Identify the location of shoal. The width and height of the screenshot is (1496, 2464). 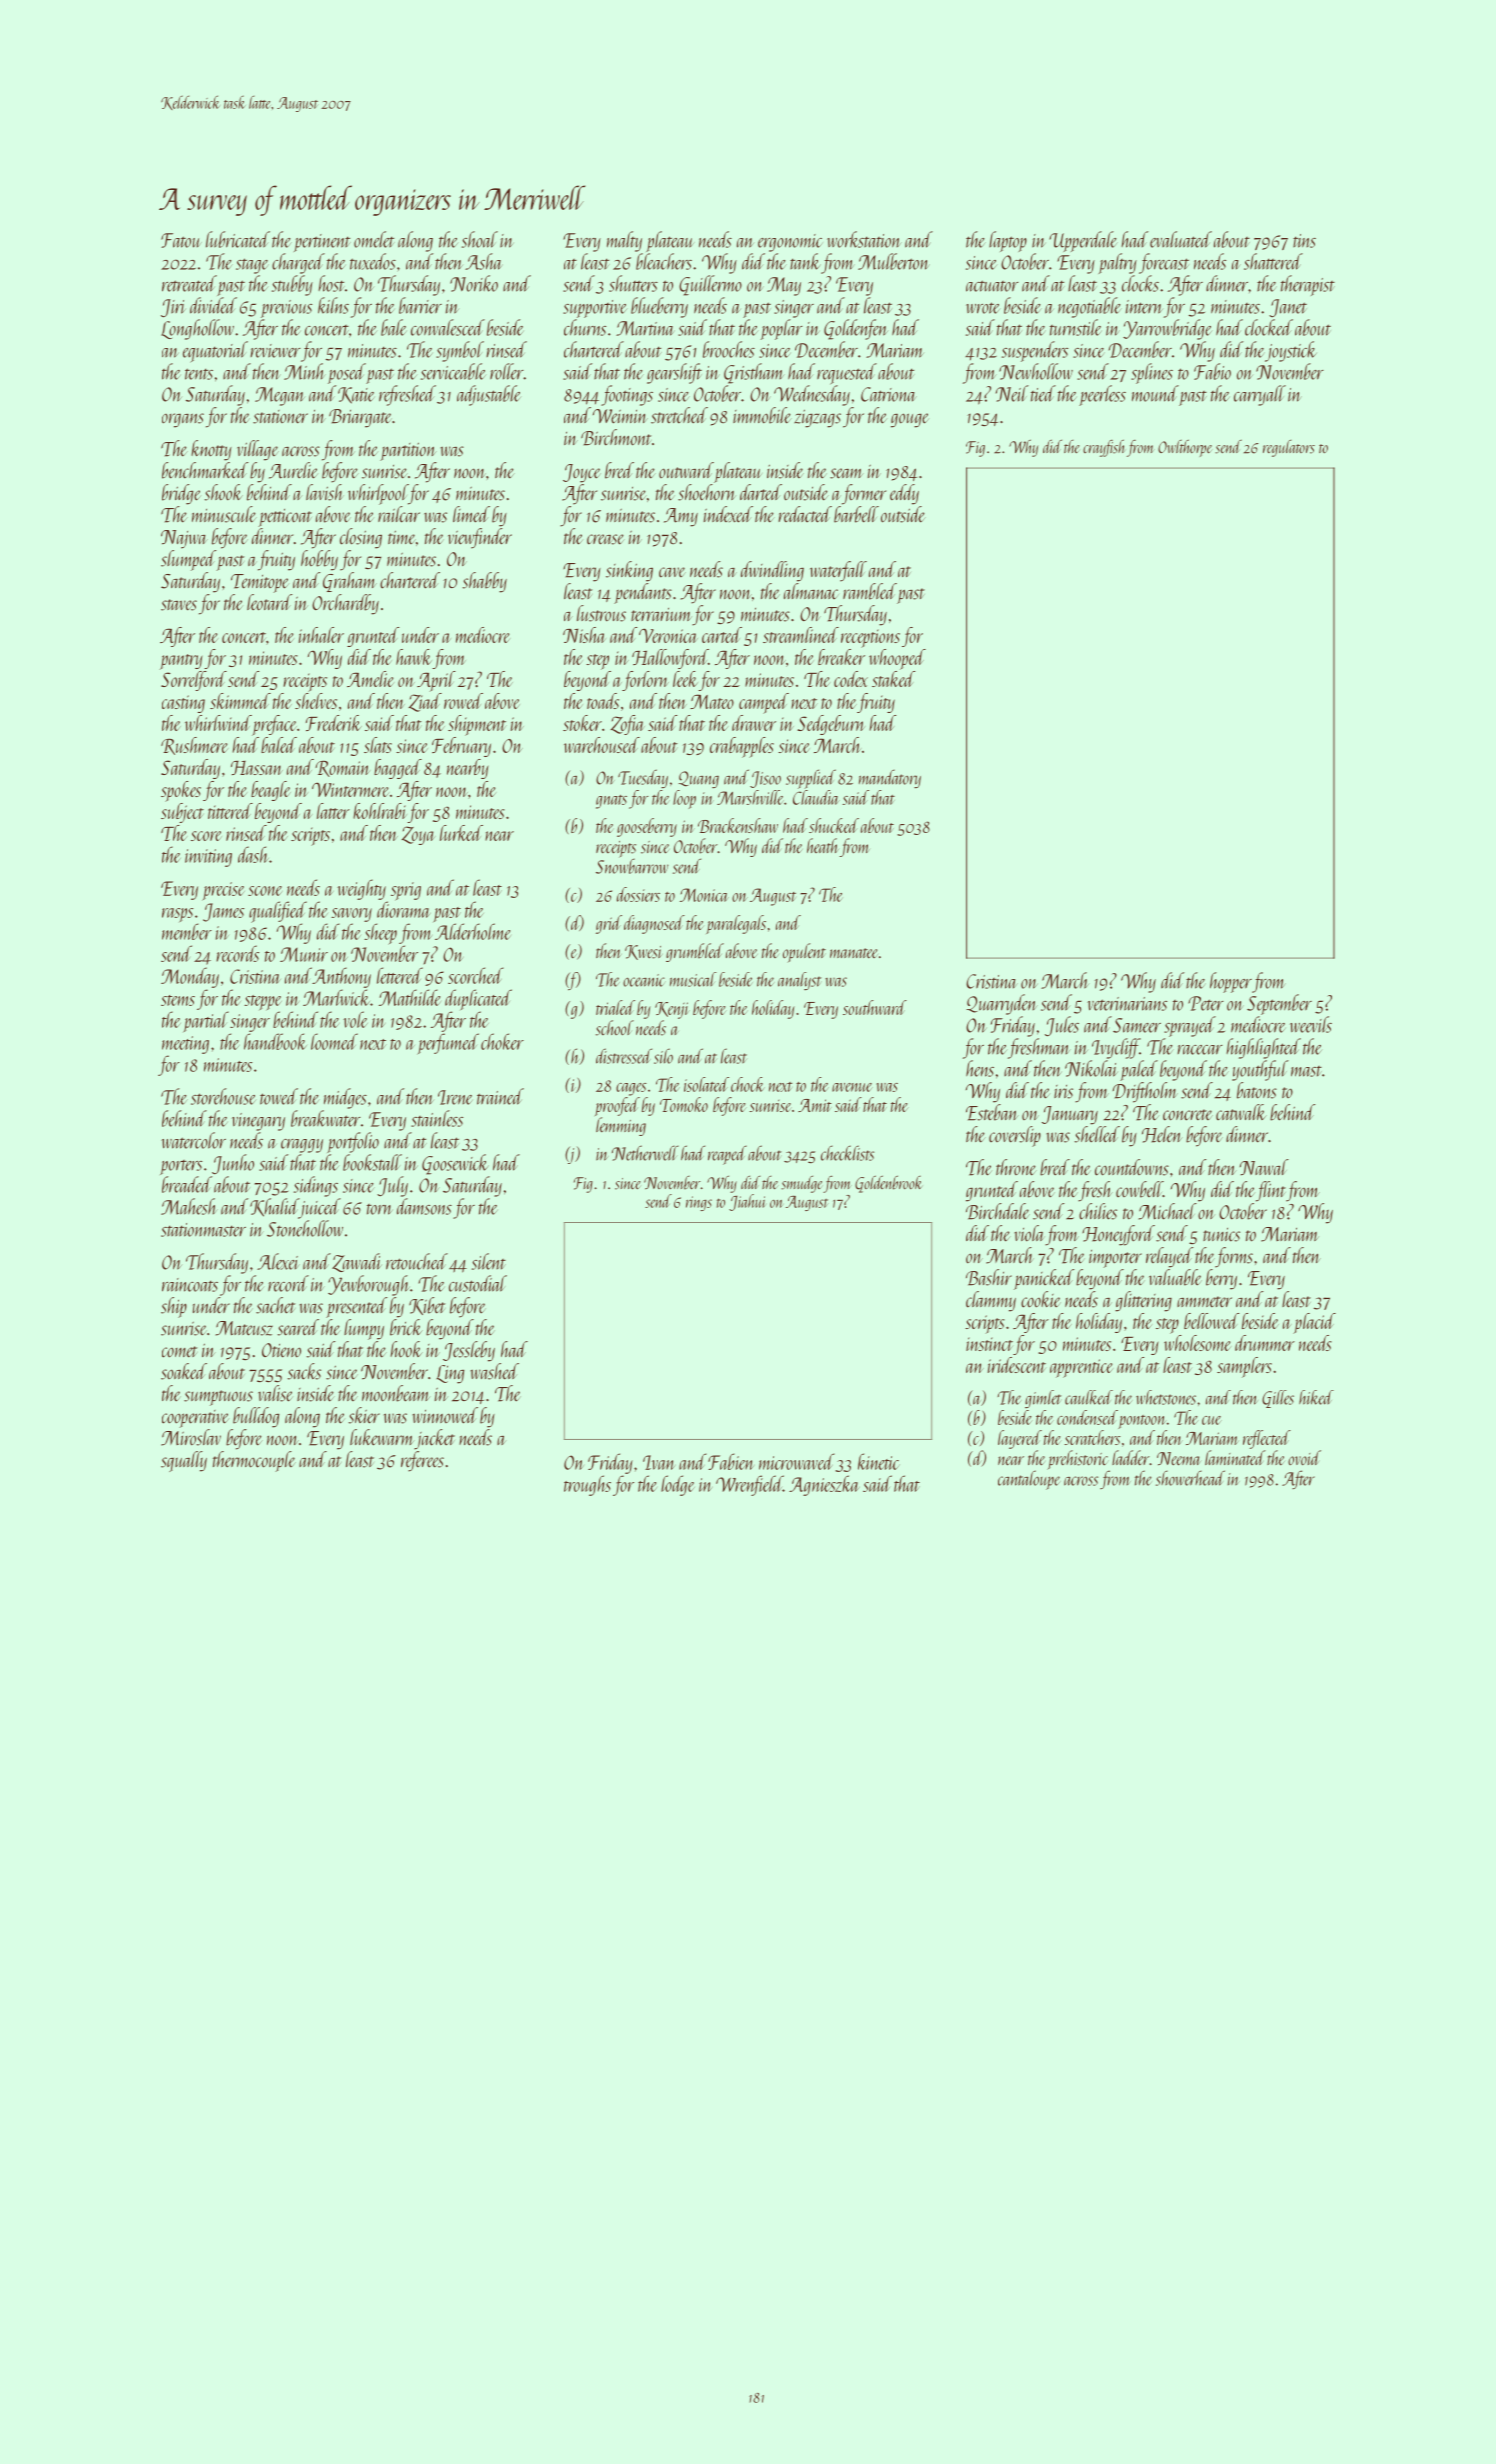
(480, 239).
